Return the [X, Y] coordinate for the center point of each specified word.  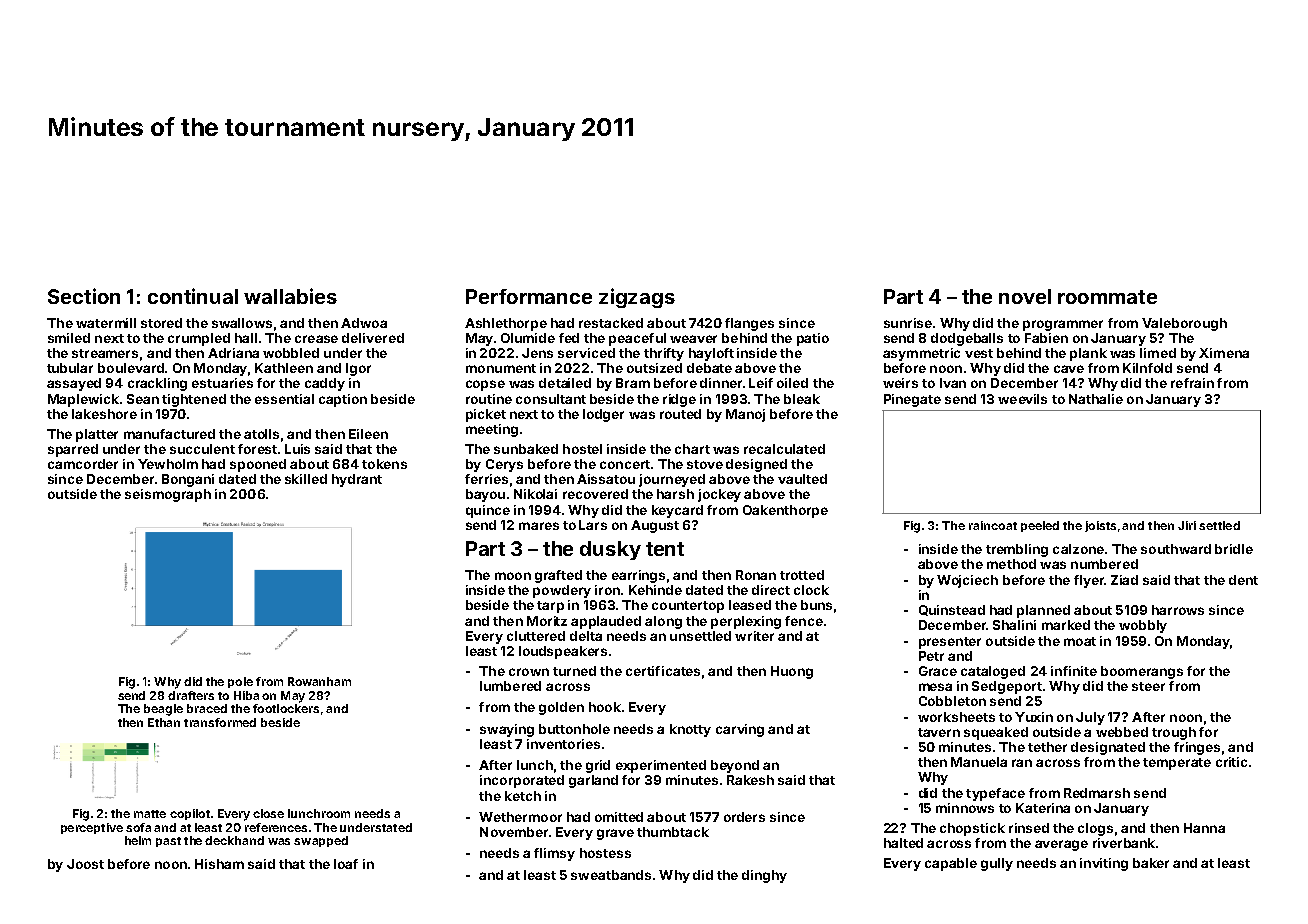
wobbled [291, 353]
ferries [486, 479]
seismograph [168, 495]
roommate [1107, 297]
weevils [1022, 399]
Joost [85, 864]
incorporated [522, 781]
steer [1148, 686]
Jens [537, 353]
